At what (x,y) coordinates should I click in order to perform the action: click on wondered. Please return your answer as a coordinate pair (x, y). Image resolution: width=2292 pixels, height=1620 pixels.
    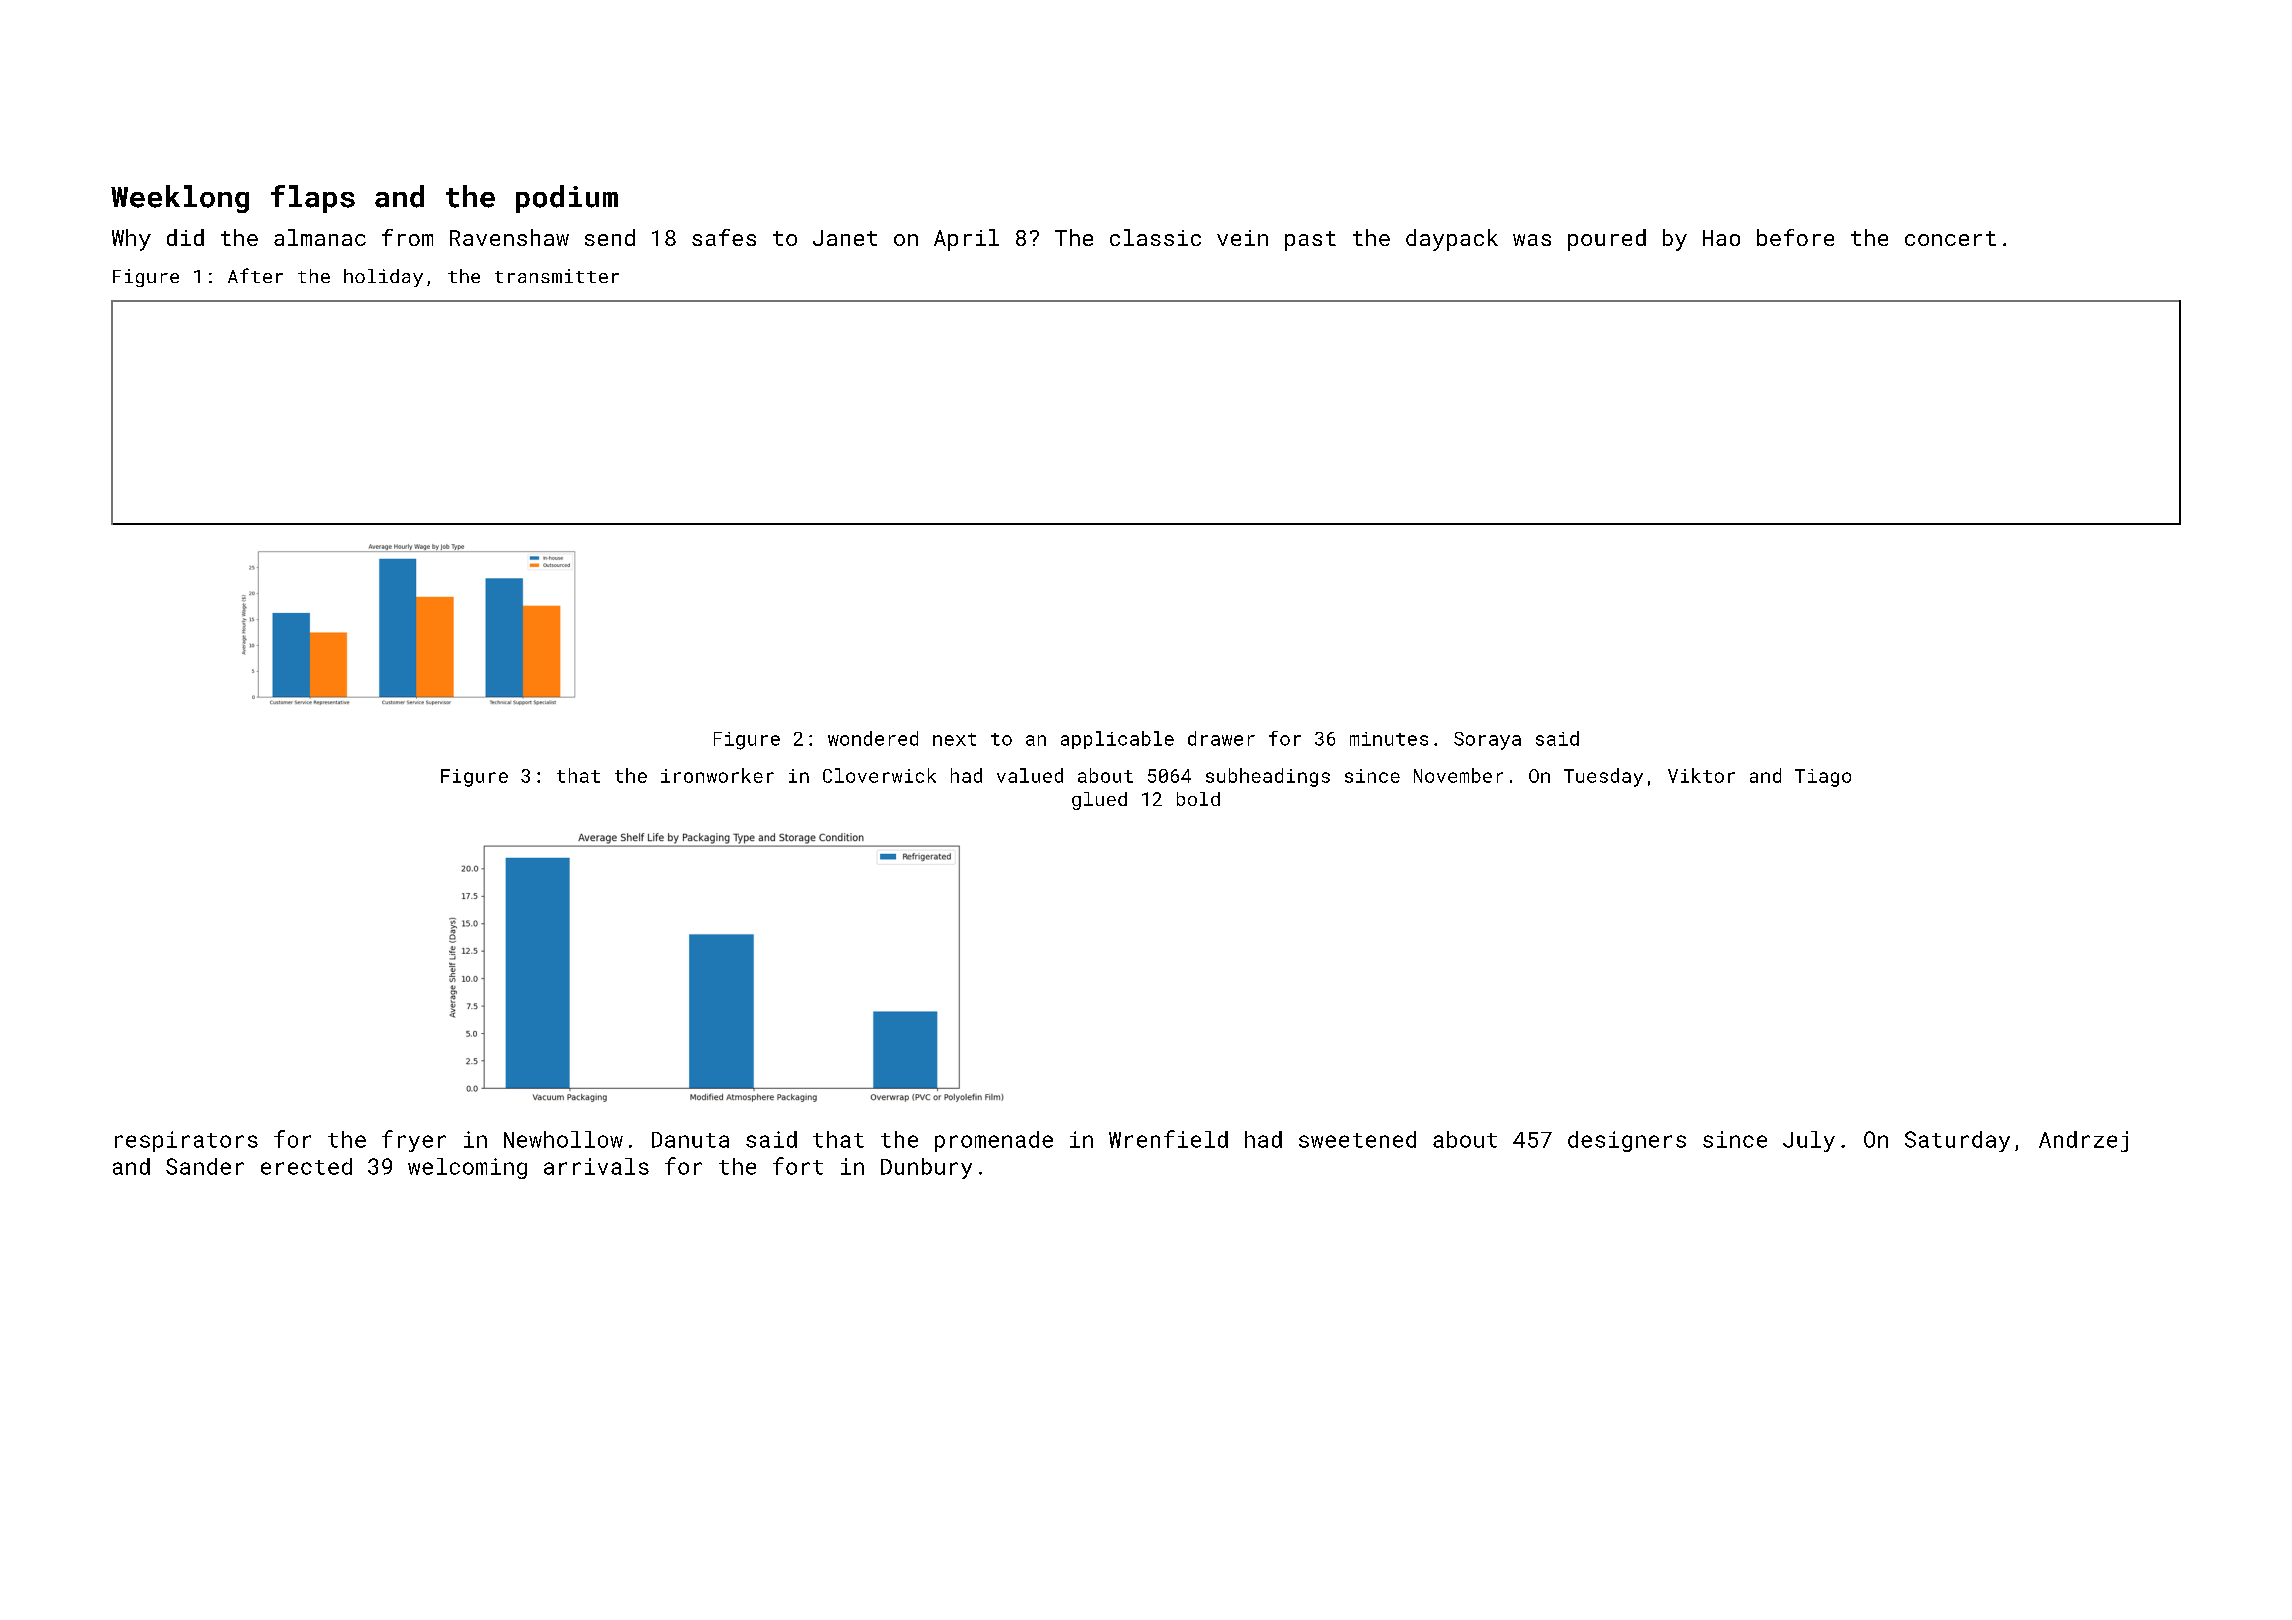
    Looking at the image, I should click on (873, 738).
